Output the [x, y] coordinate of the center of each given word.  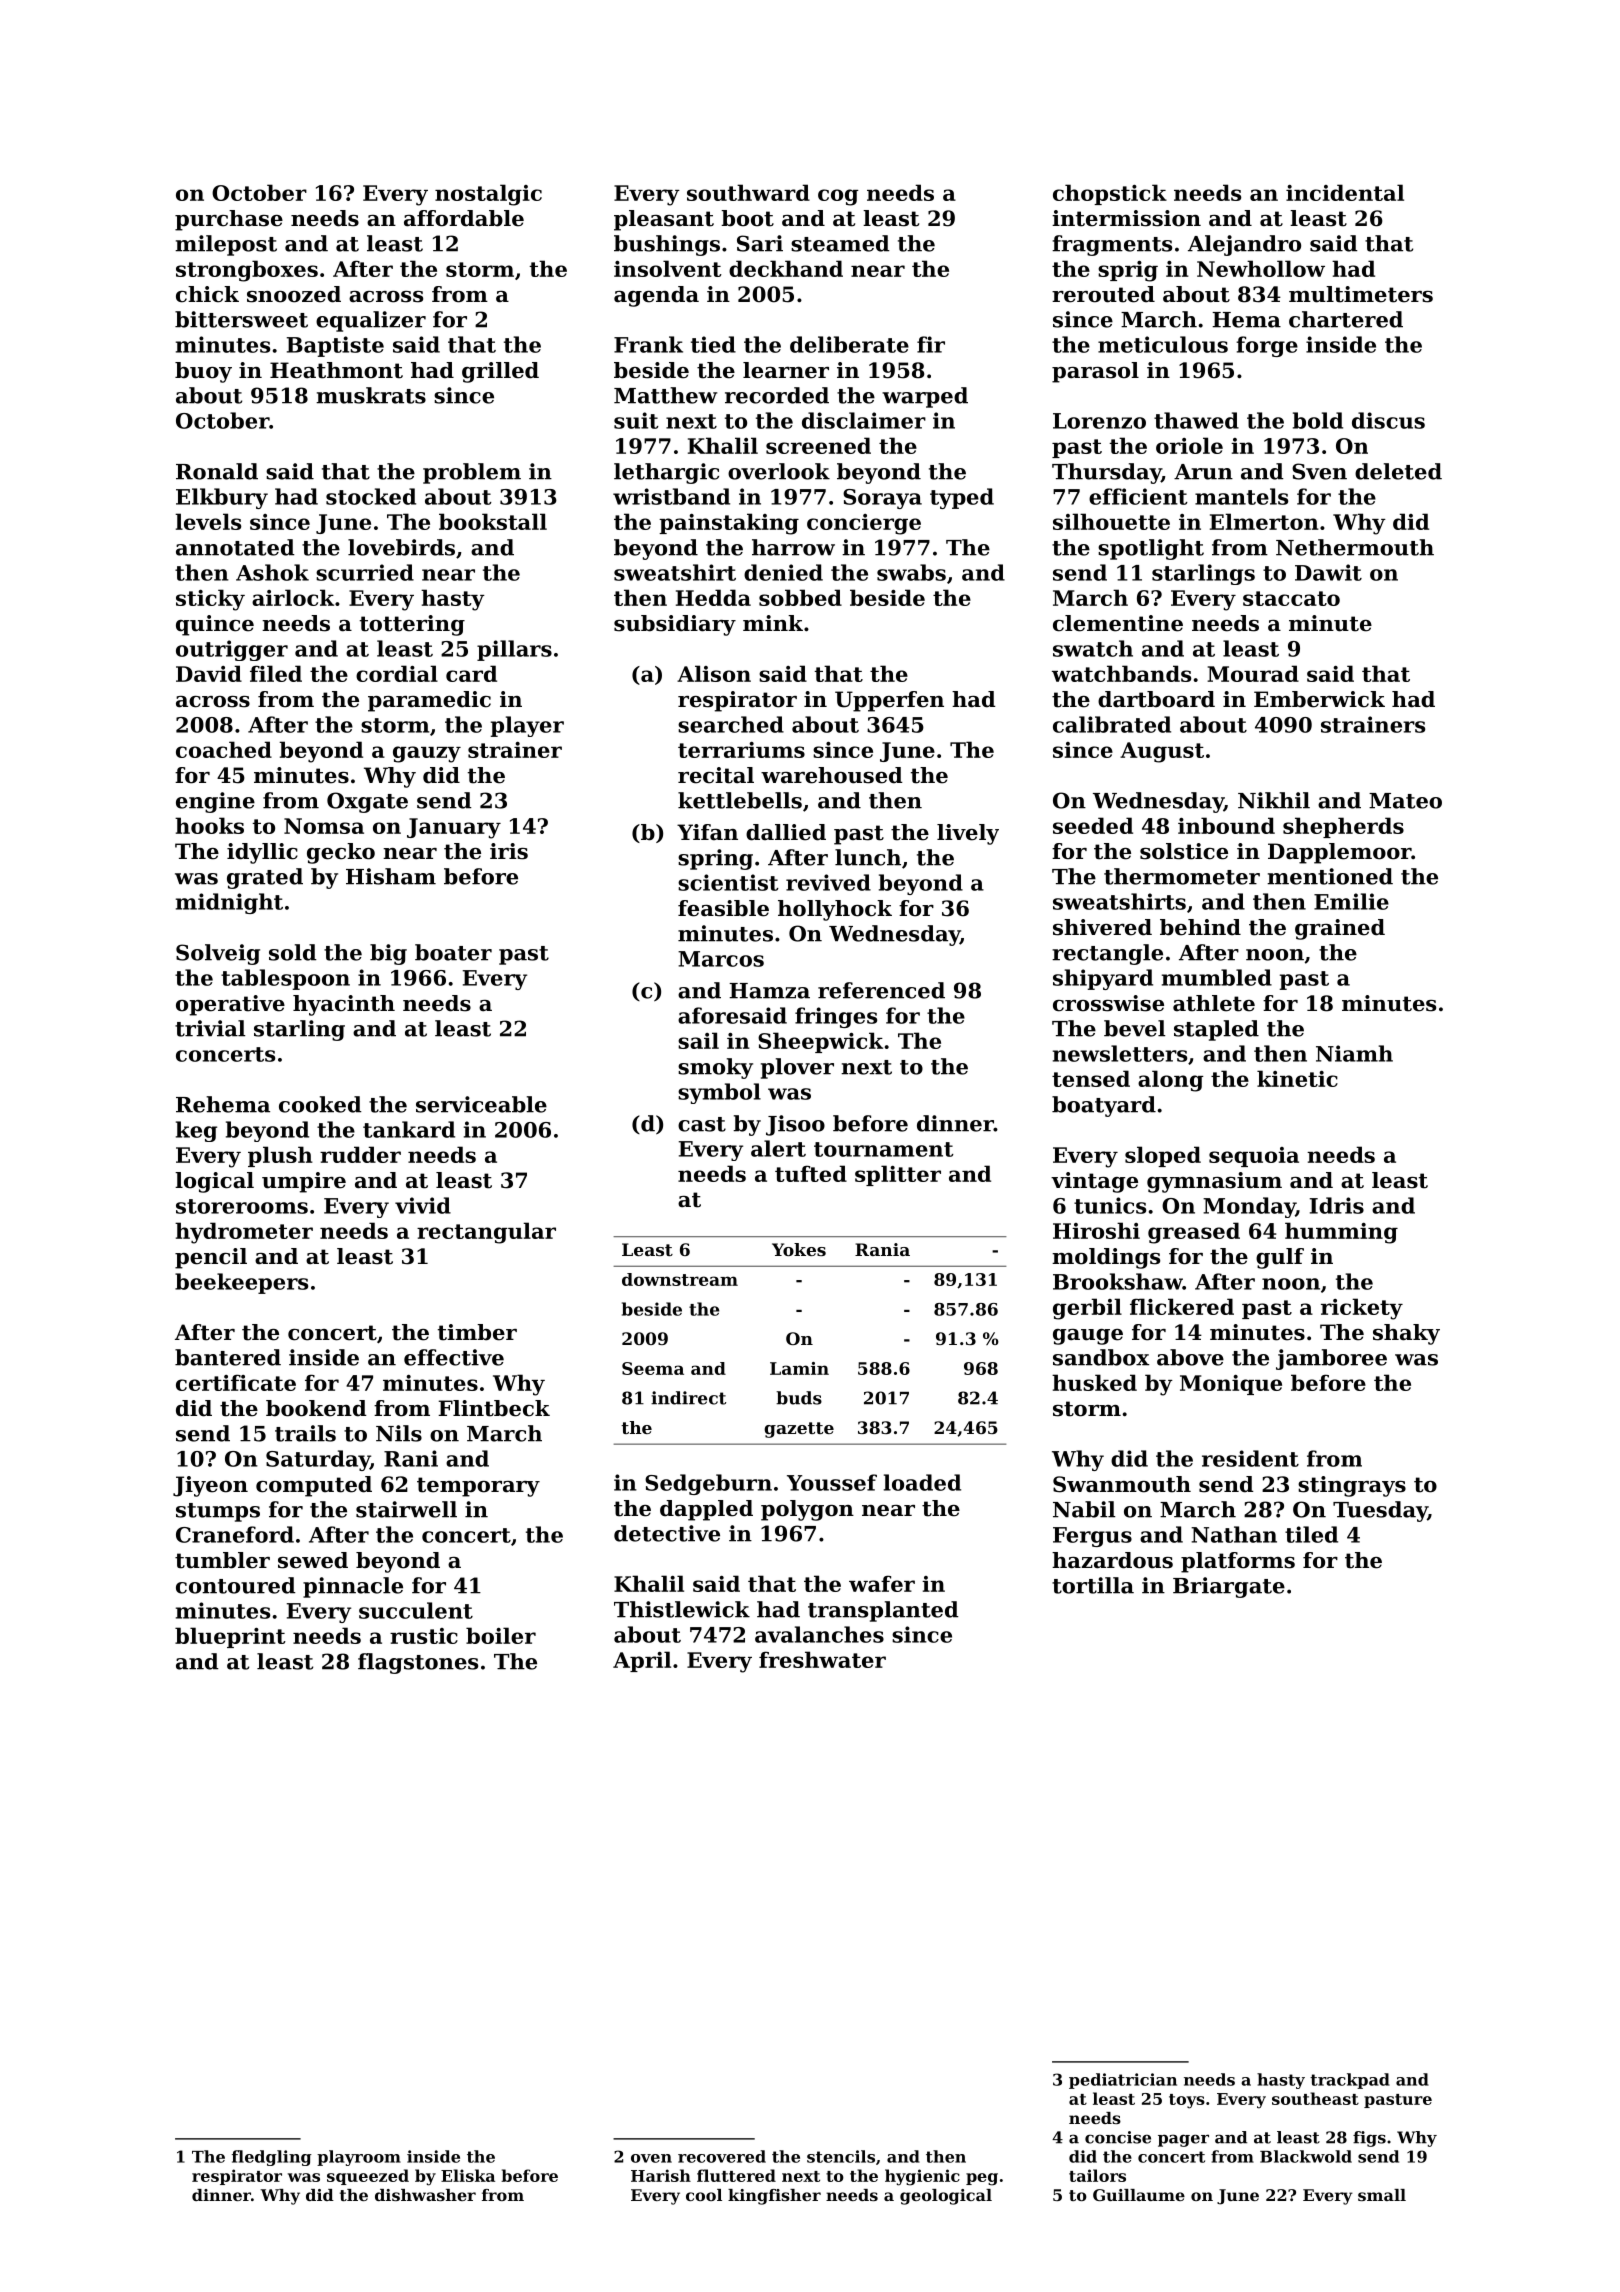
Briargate [1229, 1587]
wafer [882, 1583]
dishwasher [425, 2195]
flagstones [418, 1663]
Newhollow [1261, 268]
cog [838, 197]
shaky [1406, 1334]
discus [1388, 420]
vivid [423, 1205]
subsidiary [675, 625]
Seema [653, 1368]
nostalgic [488, 195]
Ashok [272, 572]
